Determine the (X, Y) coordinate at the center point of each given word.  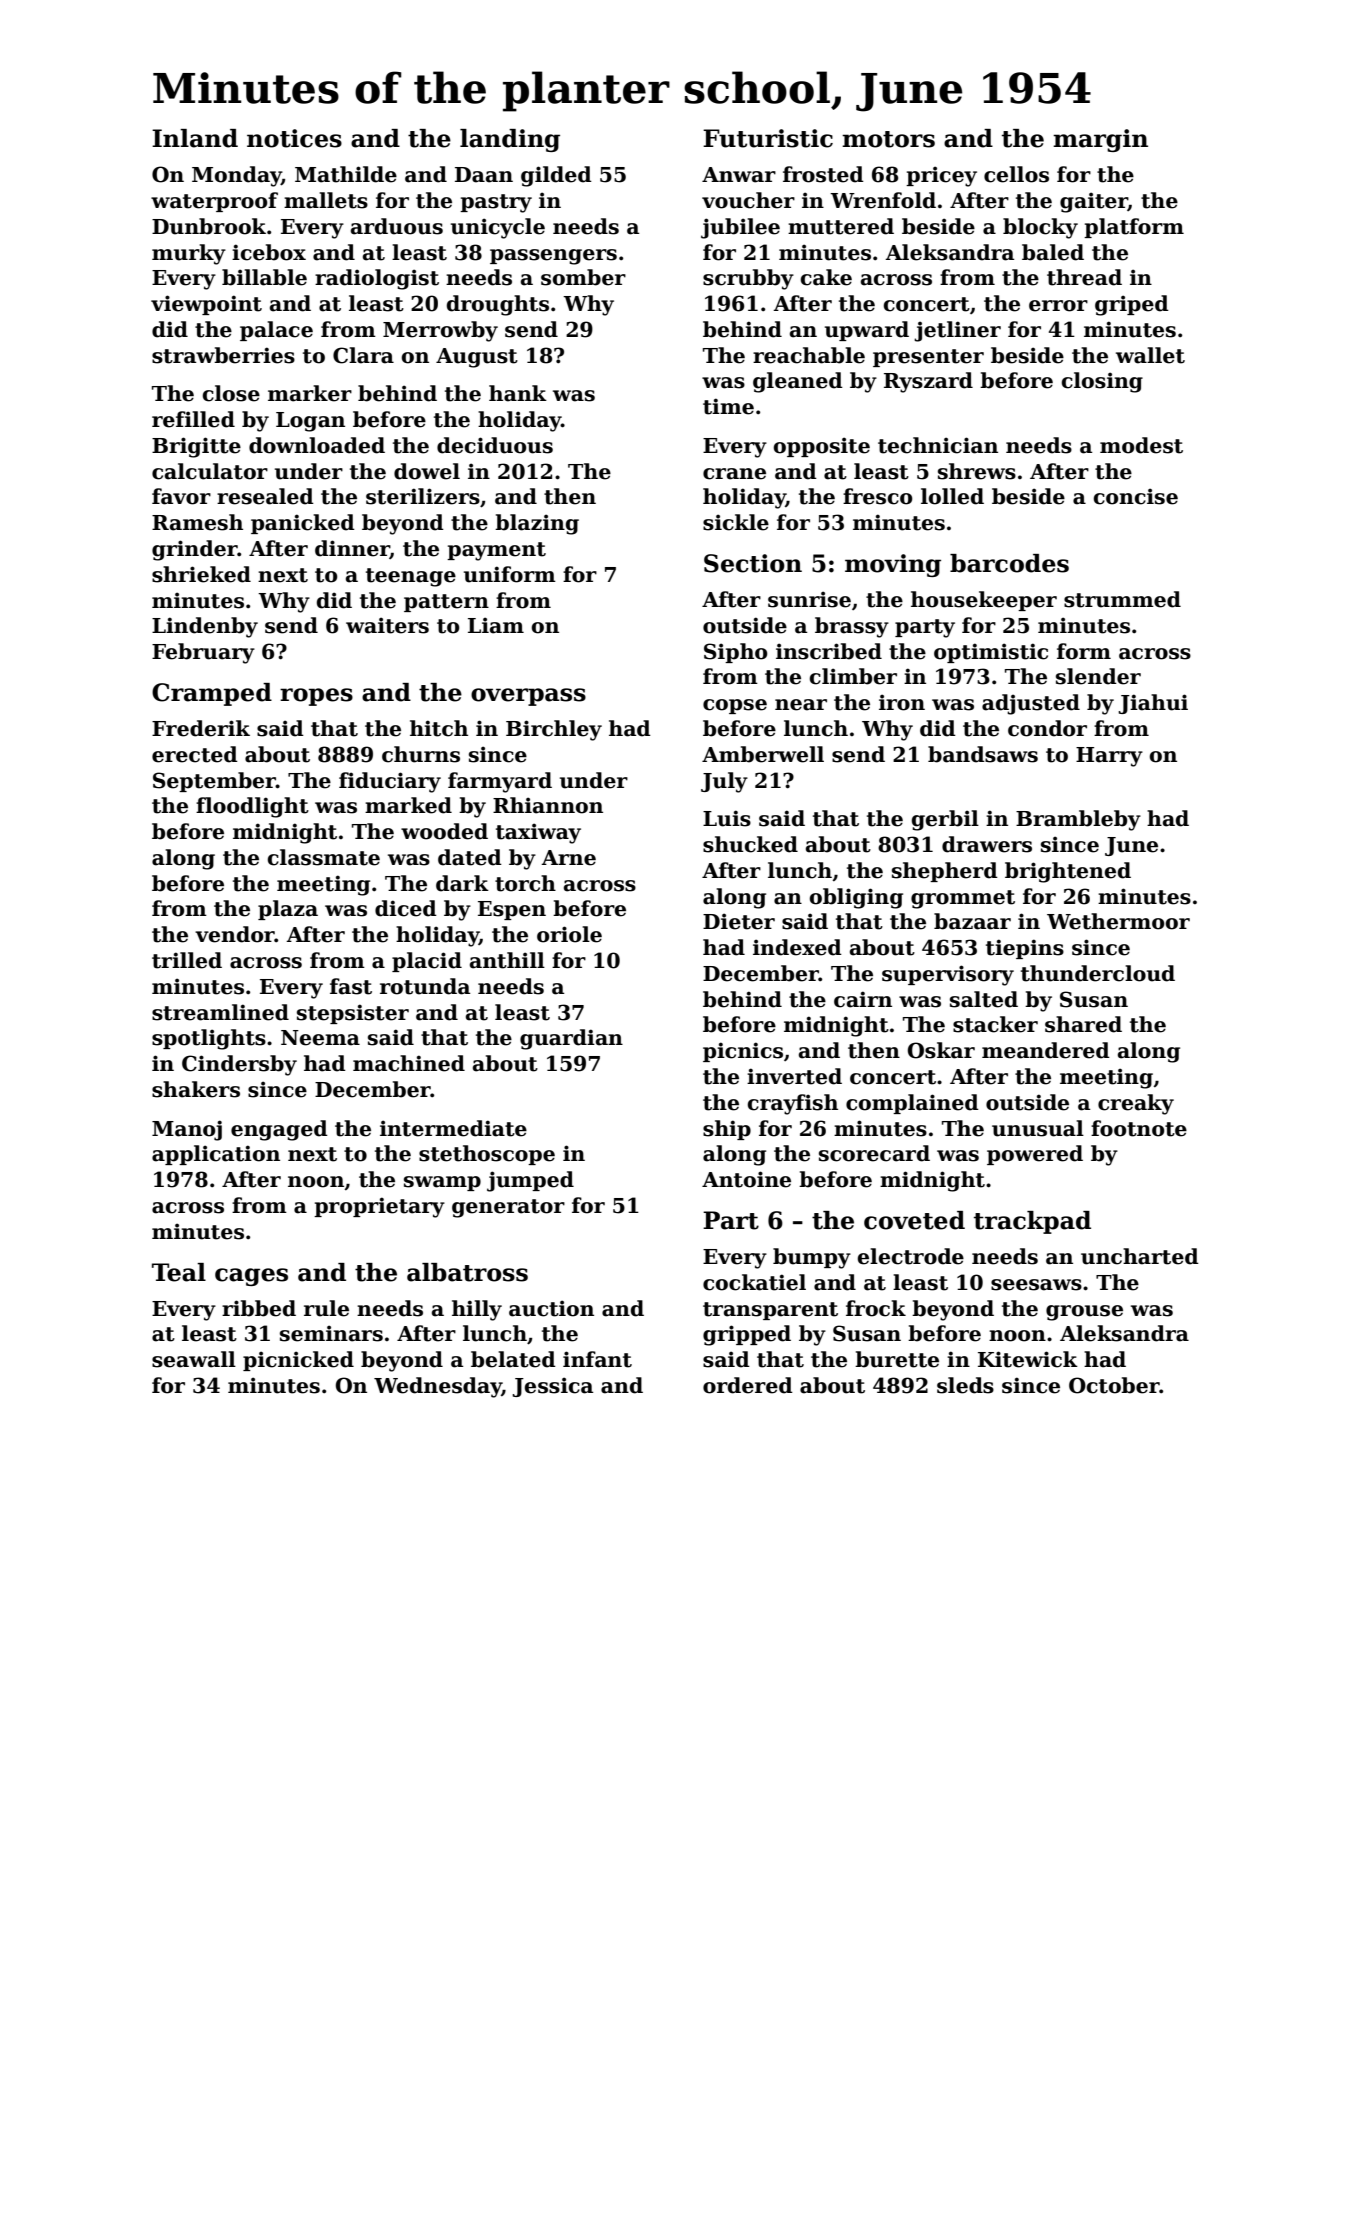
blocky (1040, 228)
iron (902, 702)
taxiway (538, 833)
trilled (187, 960)
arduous (397, 226)
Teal (179, 1272)
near (801, 705)
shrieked (201, 574)
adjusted (1031, 704)
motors (888, 139)
